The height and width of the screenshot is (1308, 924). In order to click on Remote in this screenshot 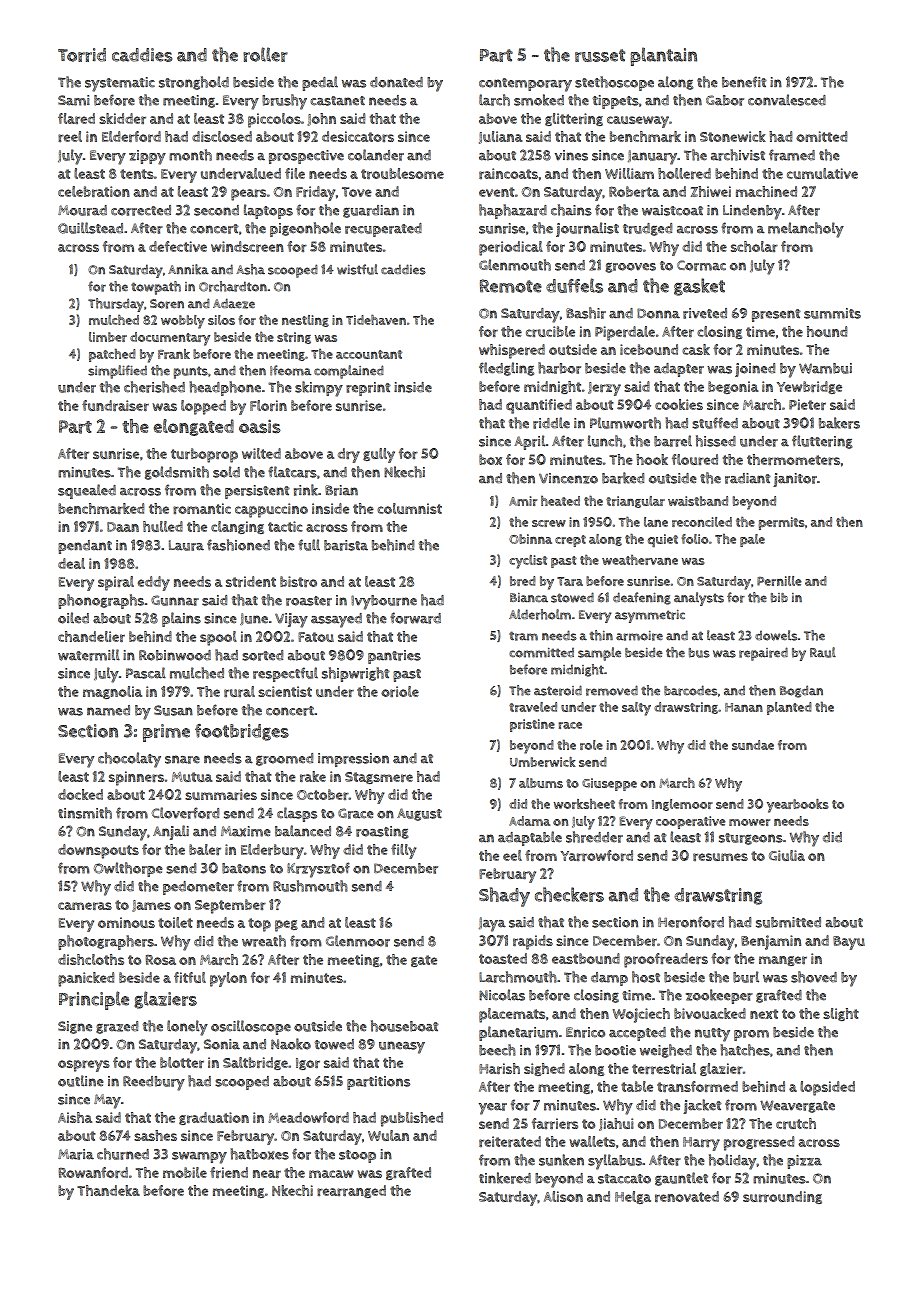, I will do `click(511, 286)`.
